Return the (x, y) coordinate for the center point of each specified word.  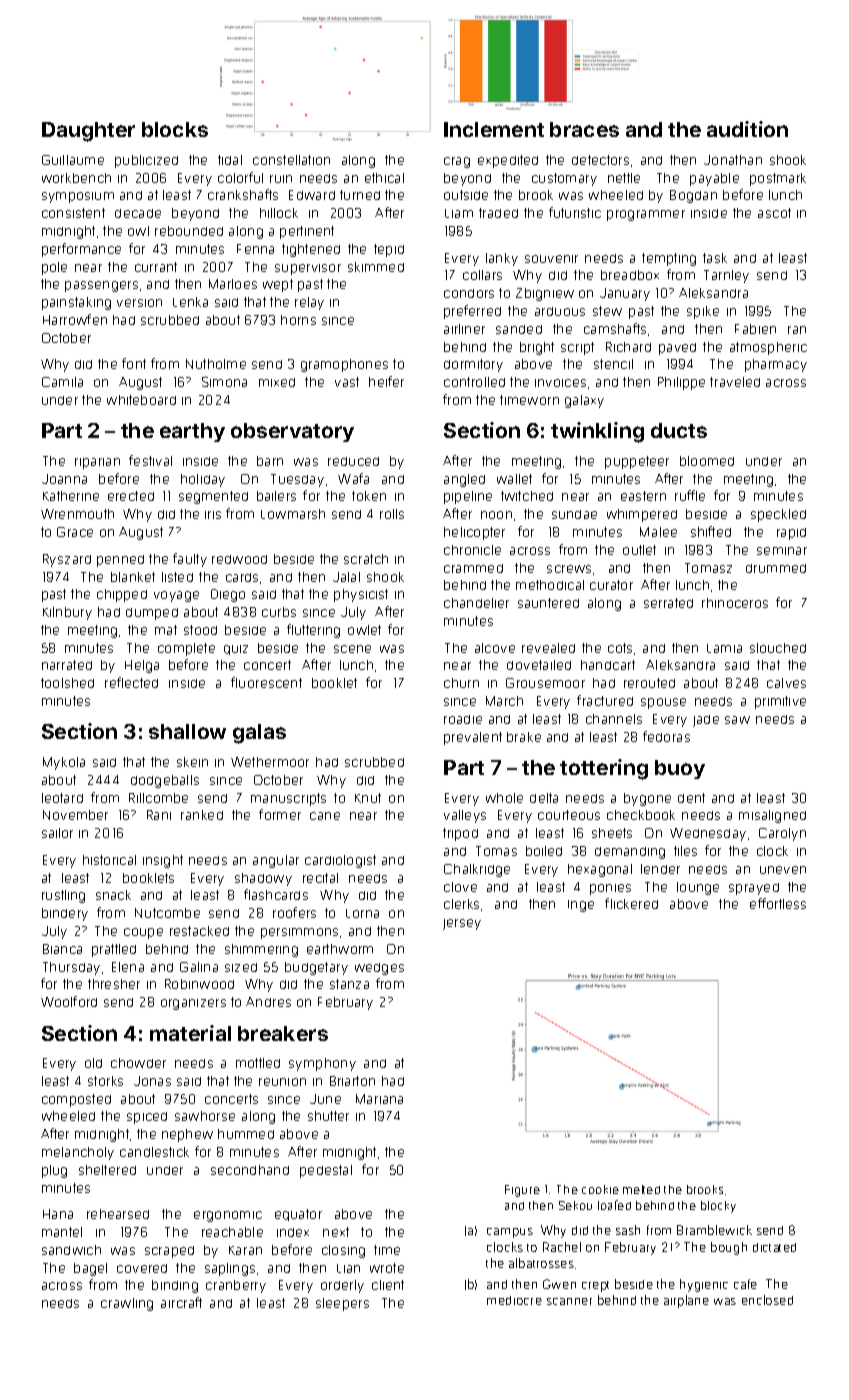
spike (703, 312)
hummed (246, 1134)
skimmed (376, 267)
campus (510, 1233)
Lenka (190, 302)
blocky (718, 1207)
